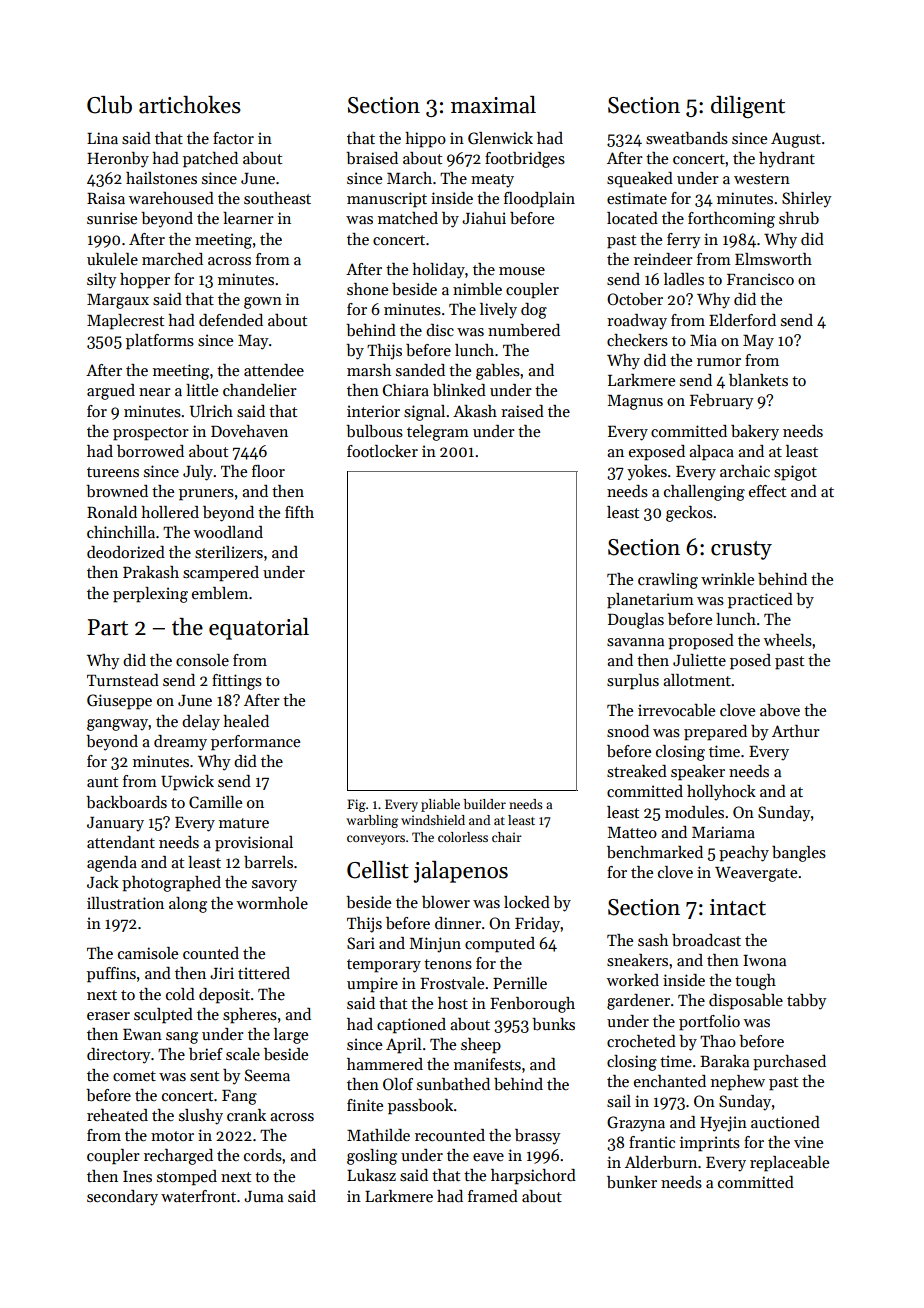 This screenshot has height=1308, width=924. What do you see at coordinates (372, 985) in the screenshot?
I see `umpire` at bounding box center [372, 985].
